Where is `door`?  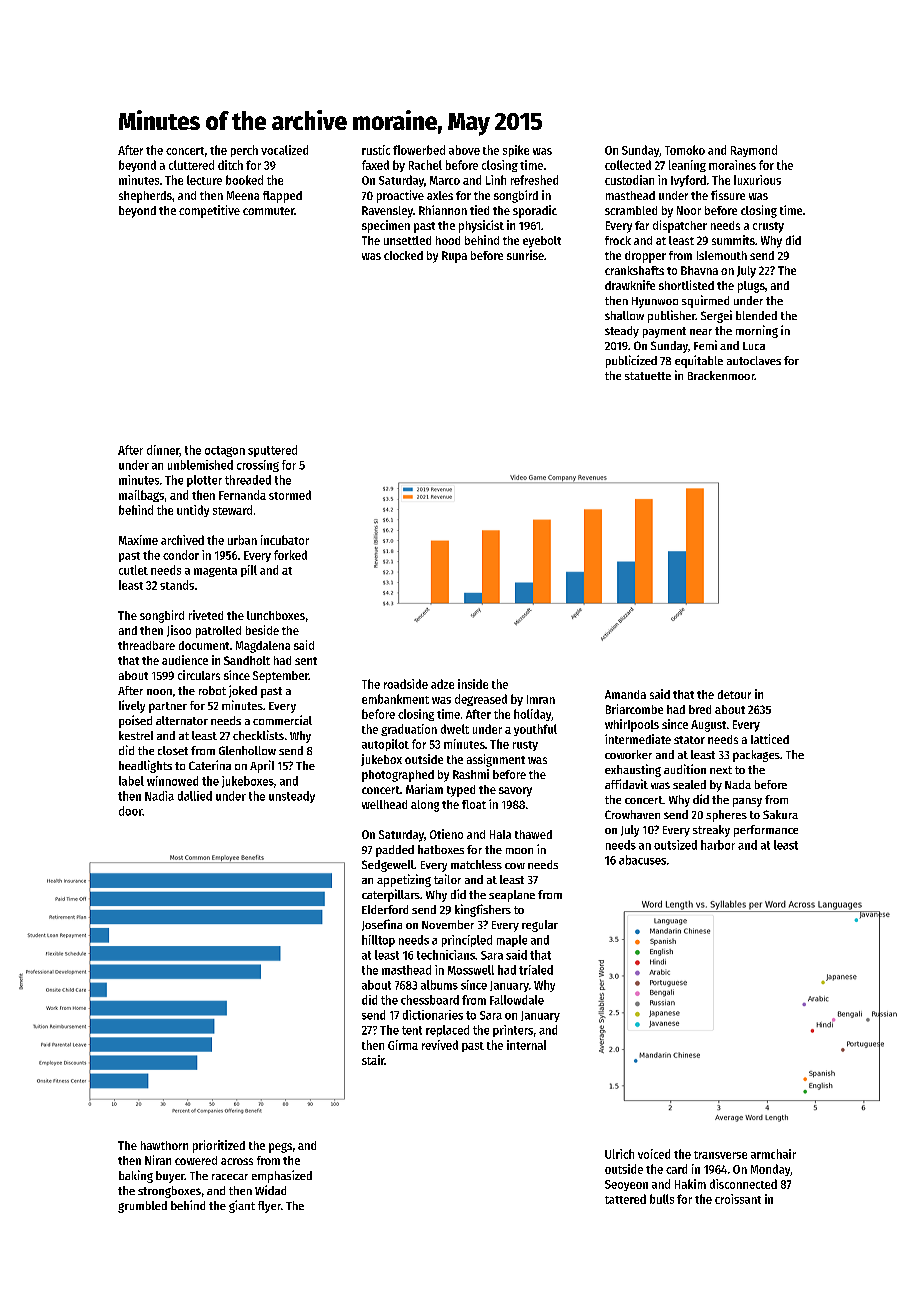 door is located at coordinates (130, 811).
